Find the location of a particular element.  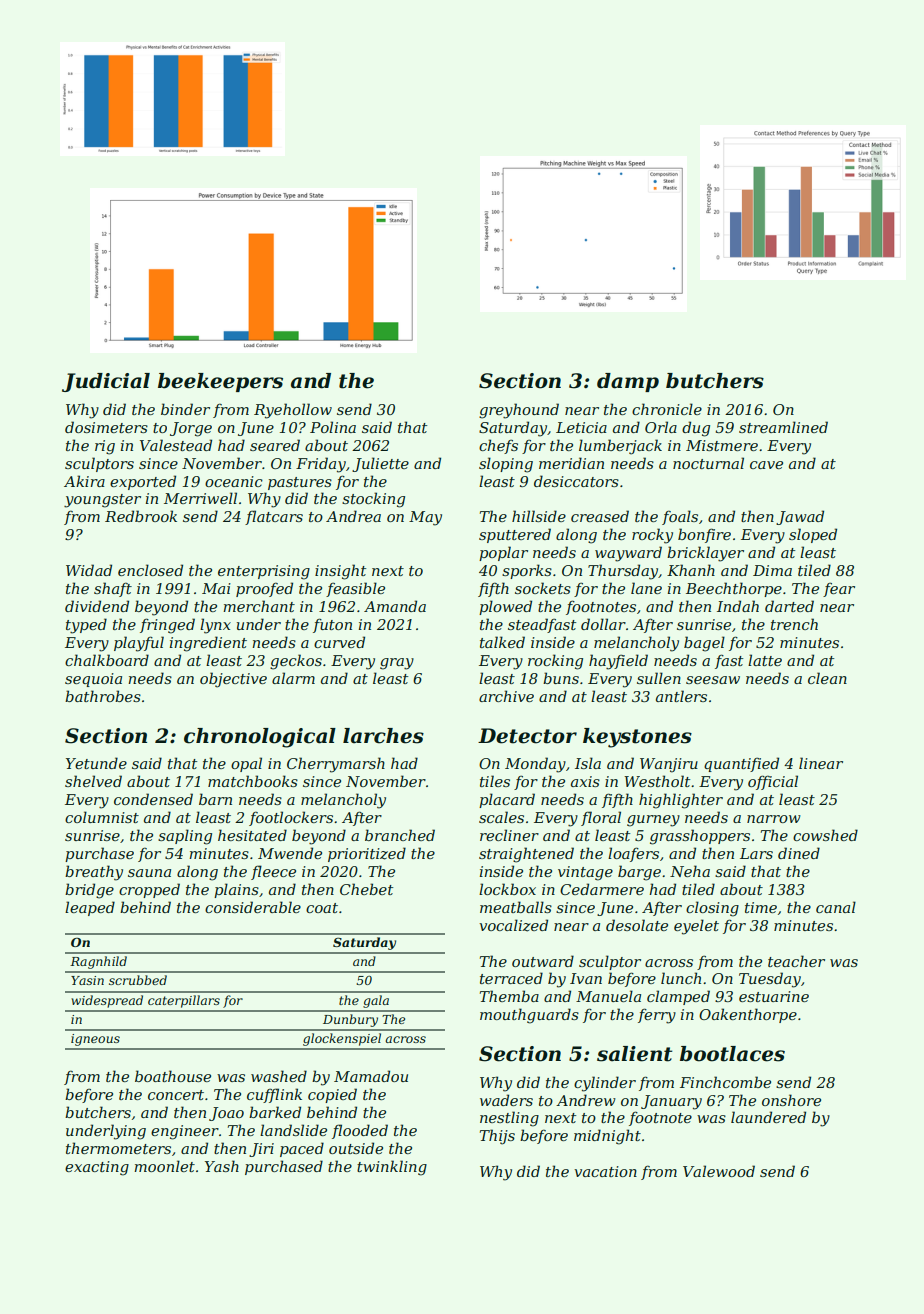

thermometers is located at coordinates (118, 1148).
